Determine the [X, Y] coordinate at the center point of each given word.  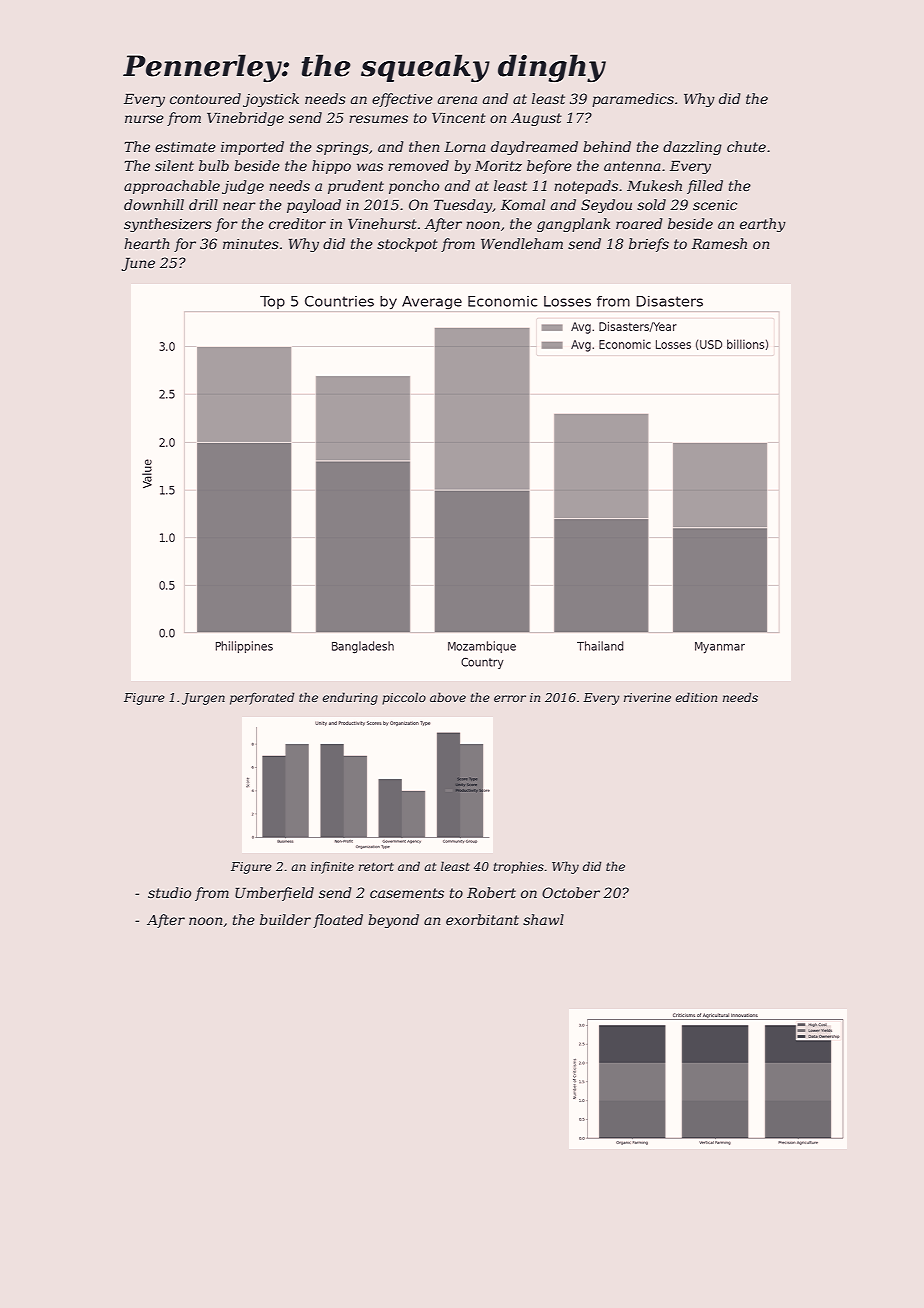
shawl [543, 919]
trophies [518, 867]
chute [746, 146]
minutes [251, 244]
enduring [350, 698]
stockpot [407, 245]
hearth [147, 243]
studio [169, 892]
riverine [647, 697]
